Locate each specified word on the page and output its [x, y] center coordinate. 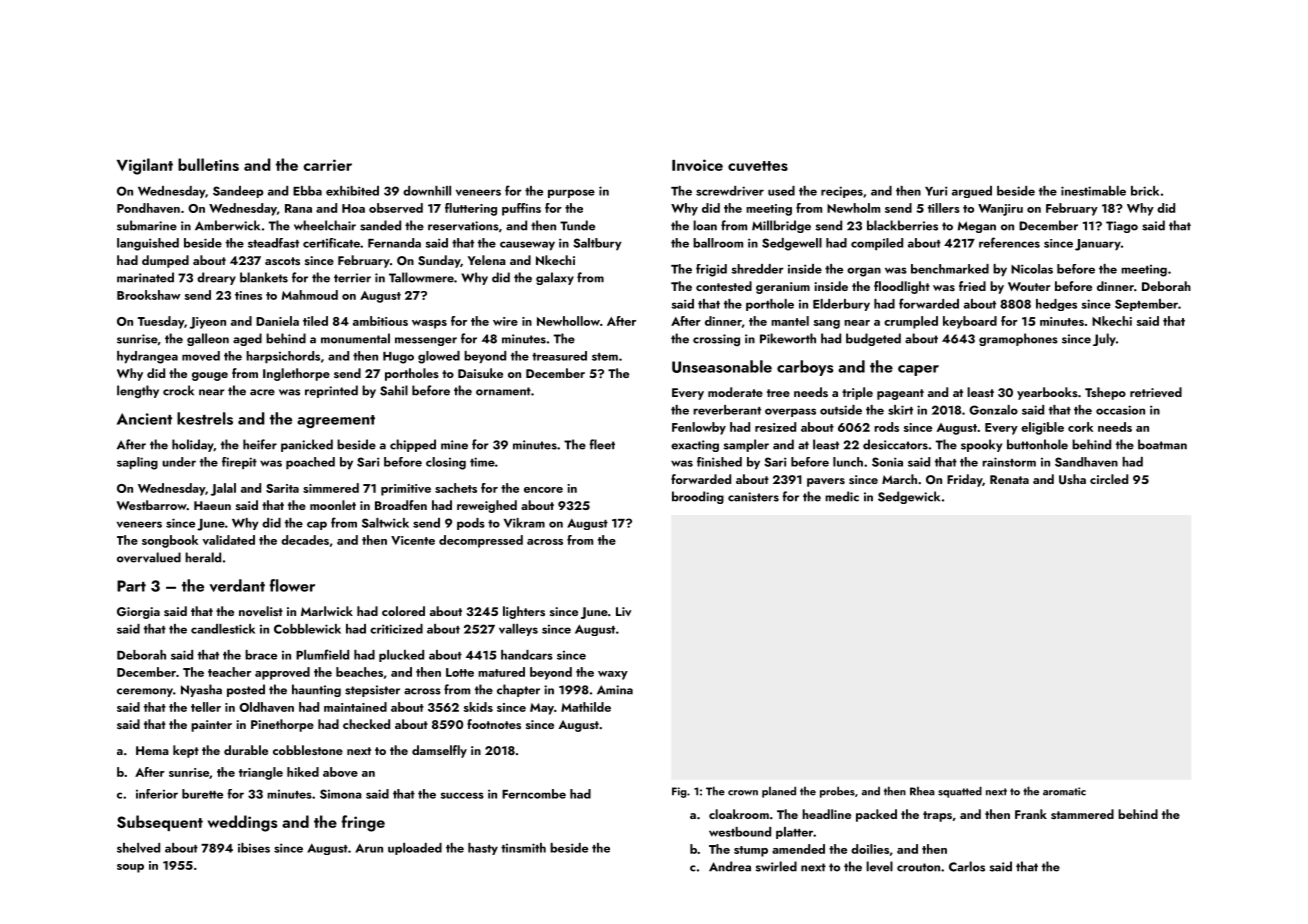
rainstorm [1009, 462]
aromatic [1064, 791]
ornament [503, 391]
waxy [613, 675]
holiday [193, 445]
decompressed [481, 541]
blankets [264, 277]
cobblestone [308, 750]
